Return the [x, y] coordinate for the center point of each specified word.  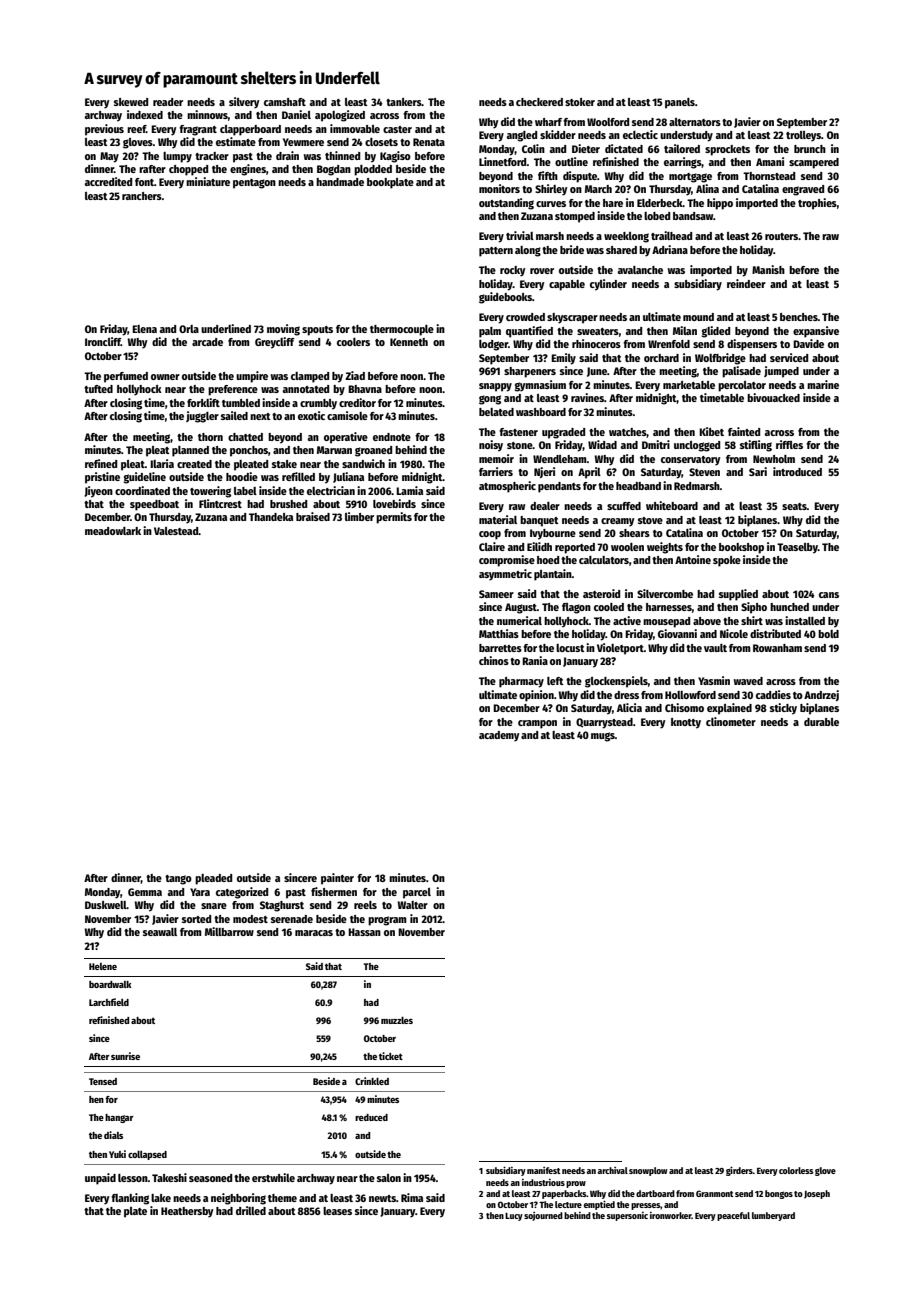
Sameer [496, 594]
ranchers [142, 196]
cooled [609, 607]
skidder [558, 134]
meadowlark [113, 531]
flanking [130, 1199]
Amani [770, 161]
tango [178, 880]
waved [748, 681]
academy [499, 736]
